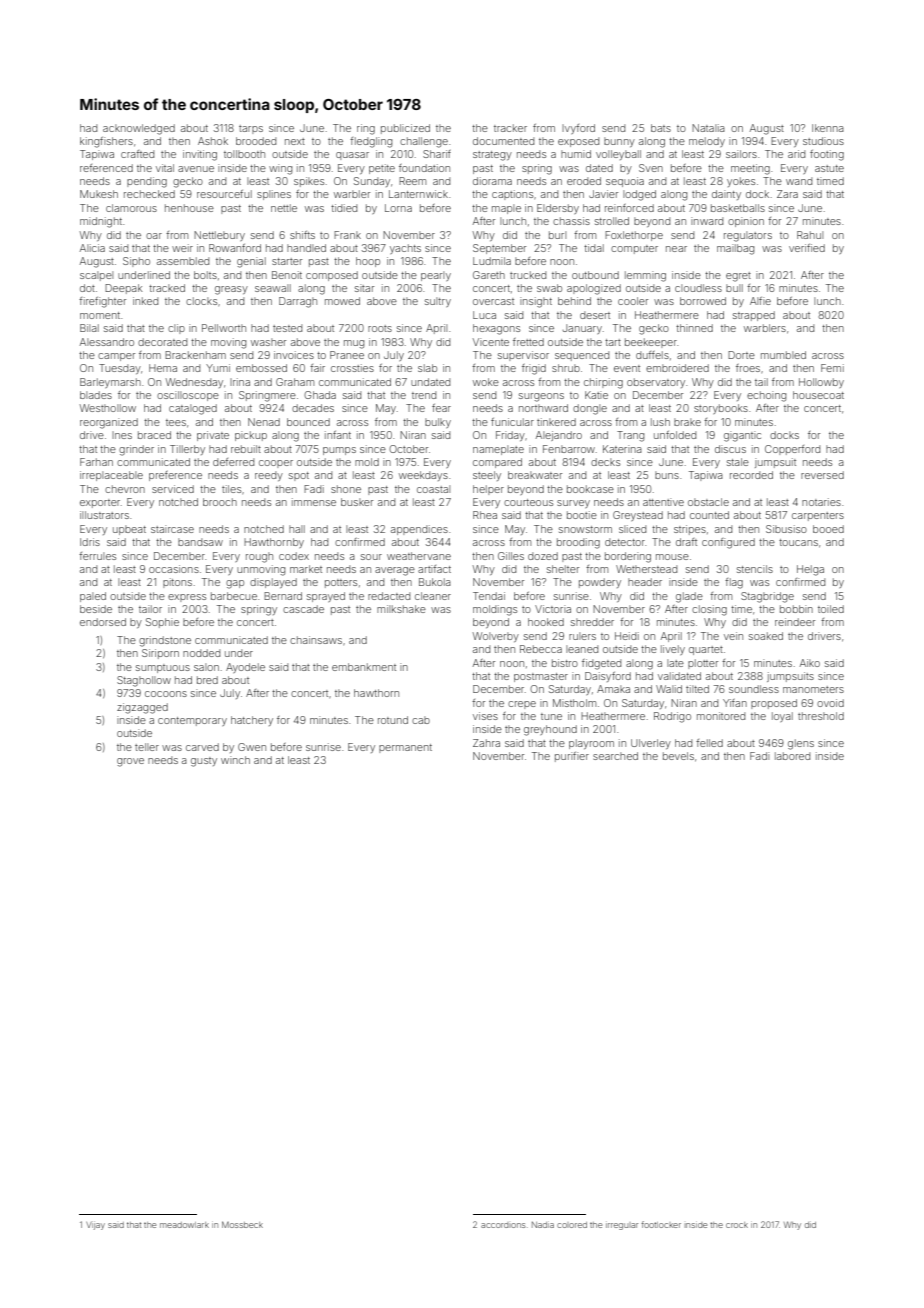  Describe the element at coordinates (139, 129) in the page. I see `acknowledged` at that location.
